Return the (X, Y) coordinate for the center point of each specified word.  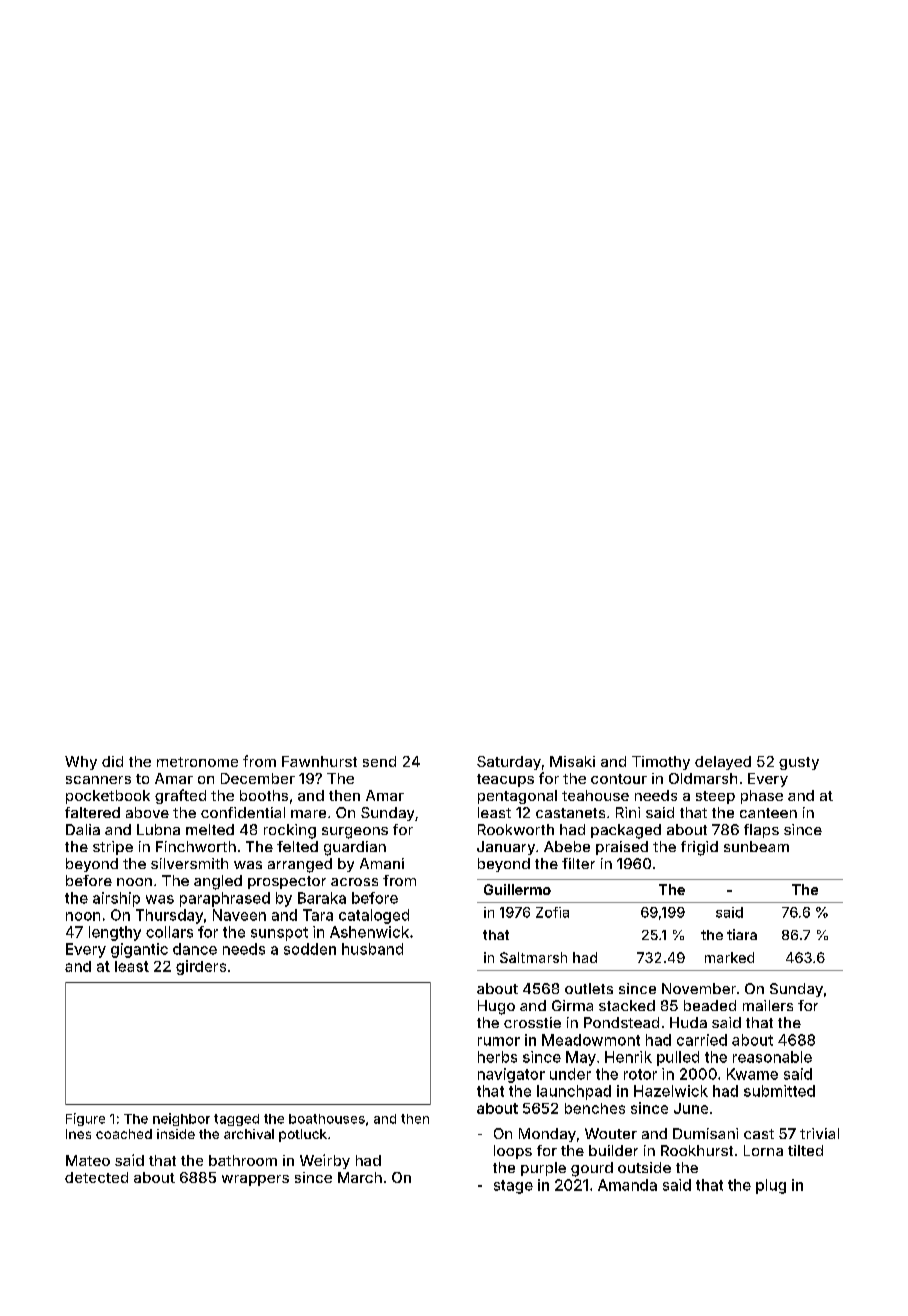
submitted (779, 1091)
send (379, 761)
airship (116, 899)
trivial (819, 1133)
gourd (592, 1169)
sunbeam (756, 846)
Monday (547, 1135)
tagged (236, 1120)
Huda (688, 1022)
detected (96, 1177)
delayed (723, 763)
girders (201, 967)
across (354, 882)
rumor (499, 1041)
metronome (197, 762)
